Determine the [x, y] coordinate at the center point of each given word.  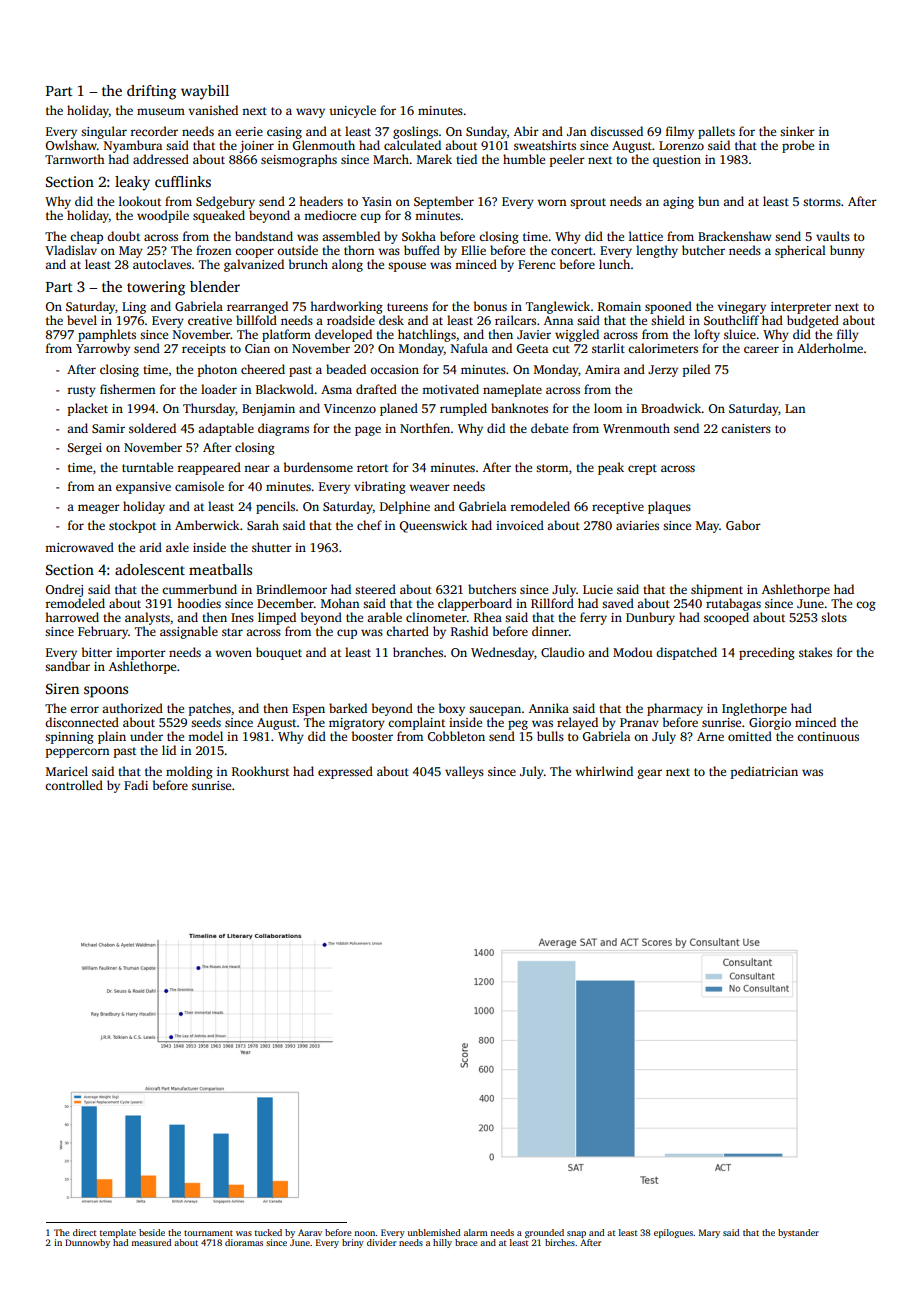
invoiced [520, 525]
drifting [151, 92]
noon [365, 1233]
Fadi [136, 785]
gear [650, 774]
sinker [797, 131]
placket [88, 409]
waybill [205, 92]
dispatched [686, 653]
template [118, 1233]
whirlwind [604, 771]
